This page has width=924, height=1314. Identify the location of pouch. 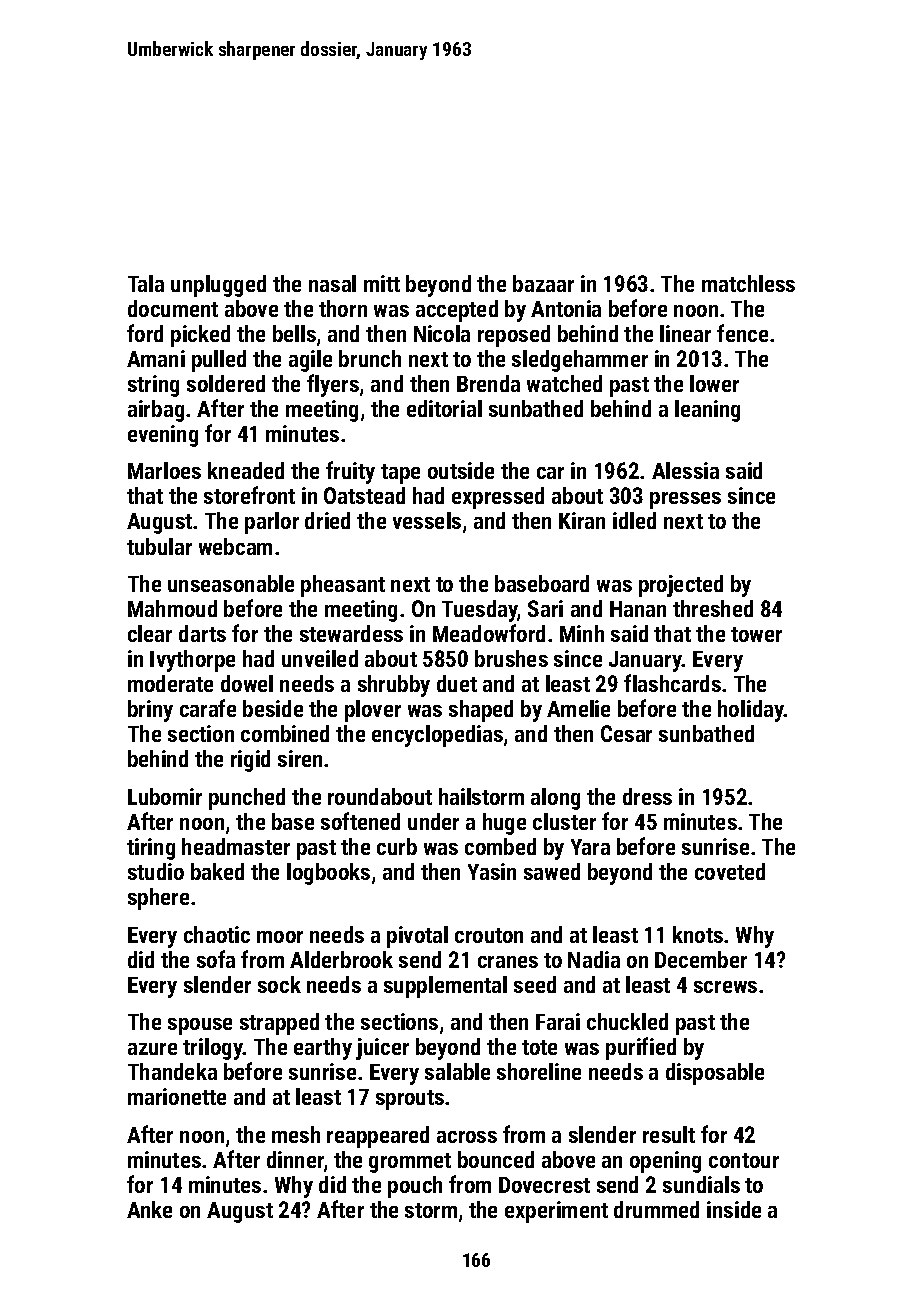
(415, 1187).
